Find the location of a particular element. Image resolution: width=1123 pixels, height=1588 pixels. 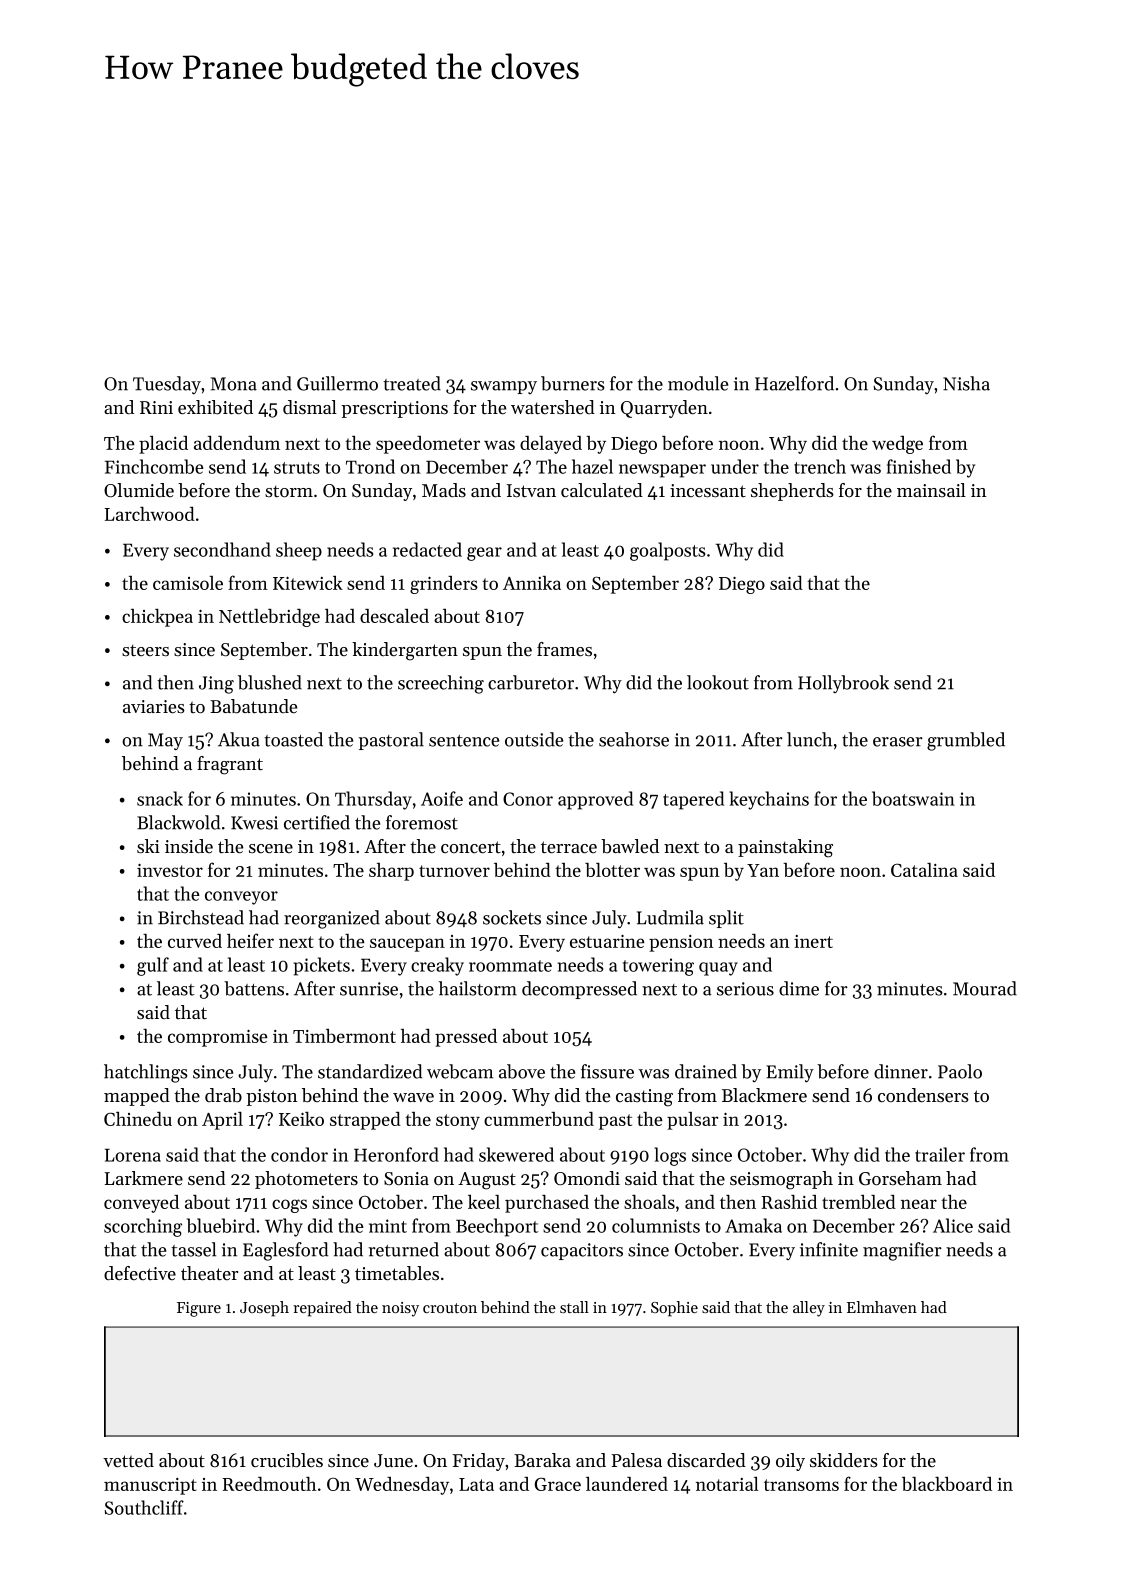

Alice is located at coordinates (953, 1225).
